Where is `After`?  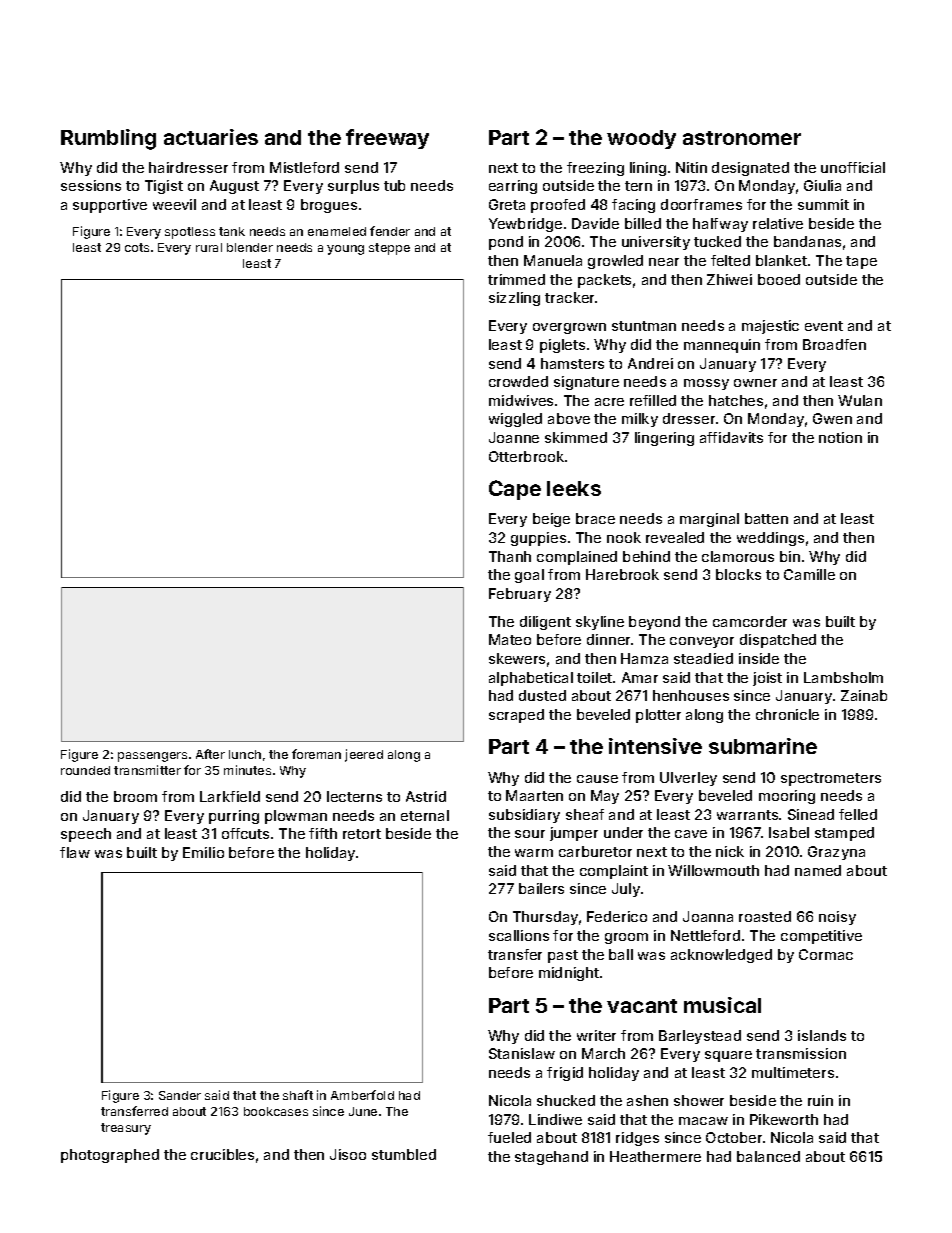 After is located at coordinates (210, 754).
